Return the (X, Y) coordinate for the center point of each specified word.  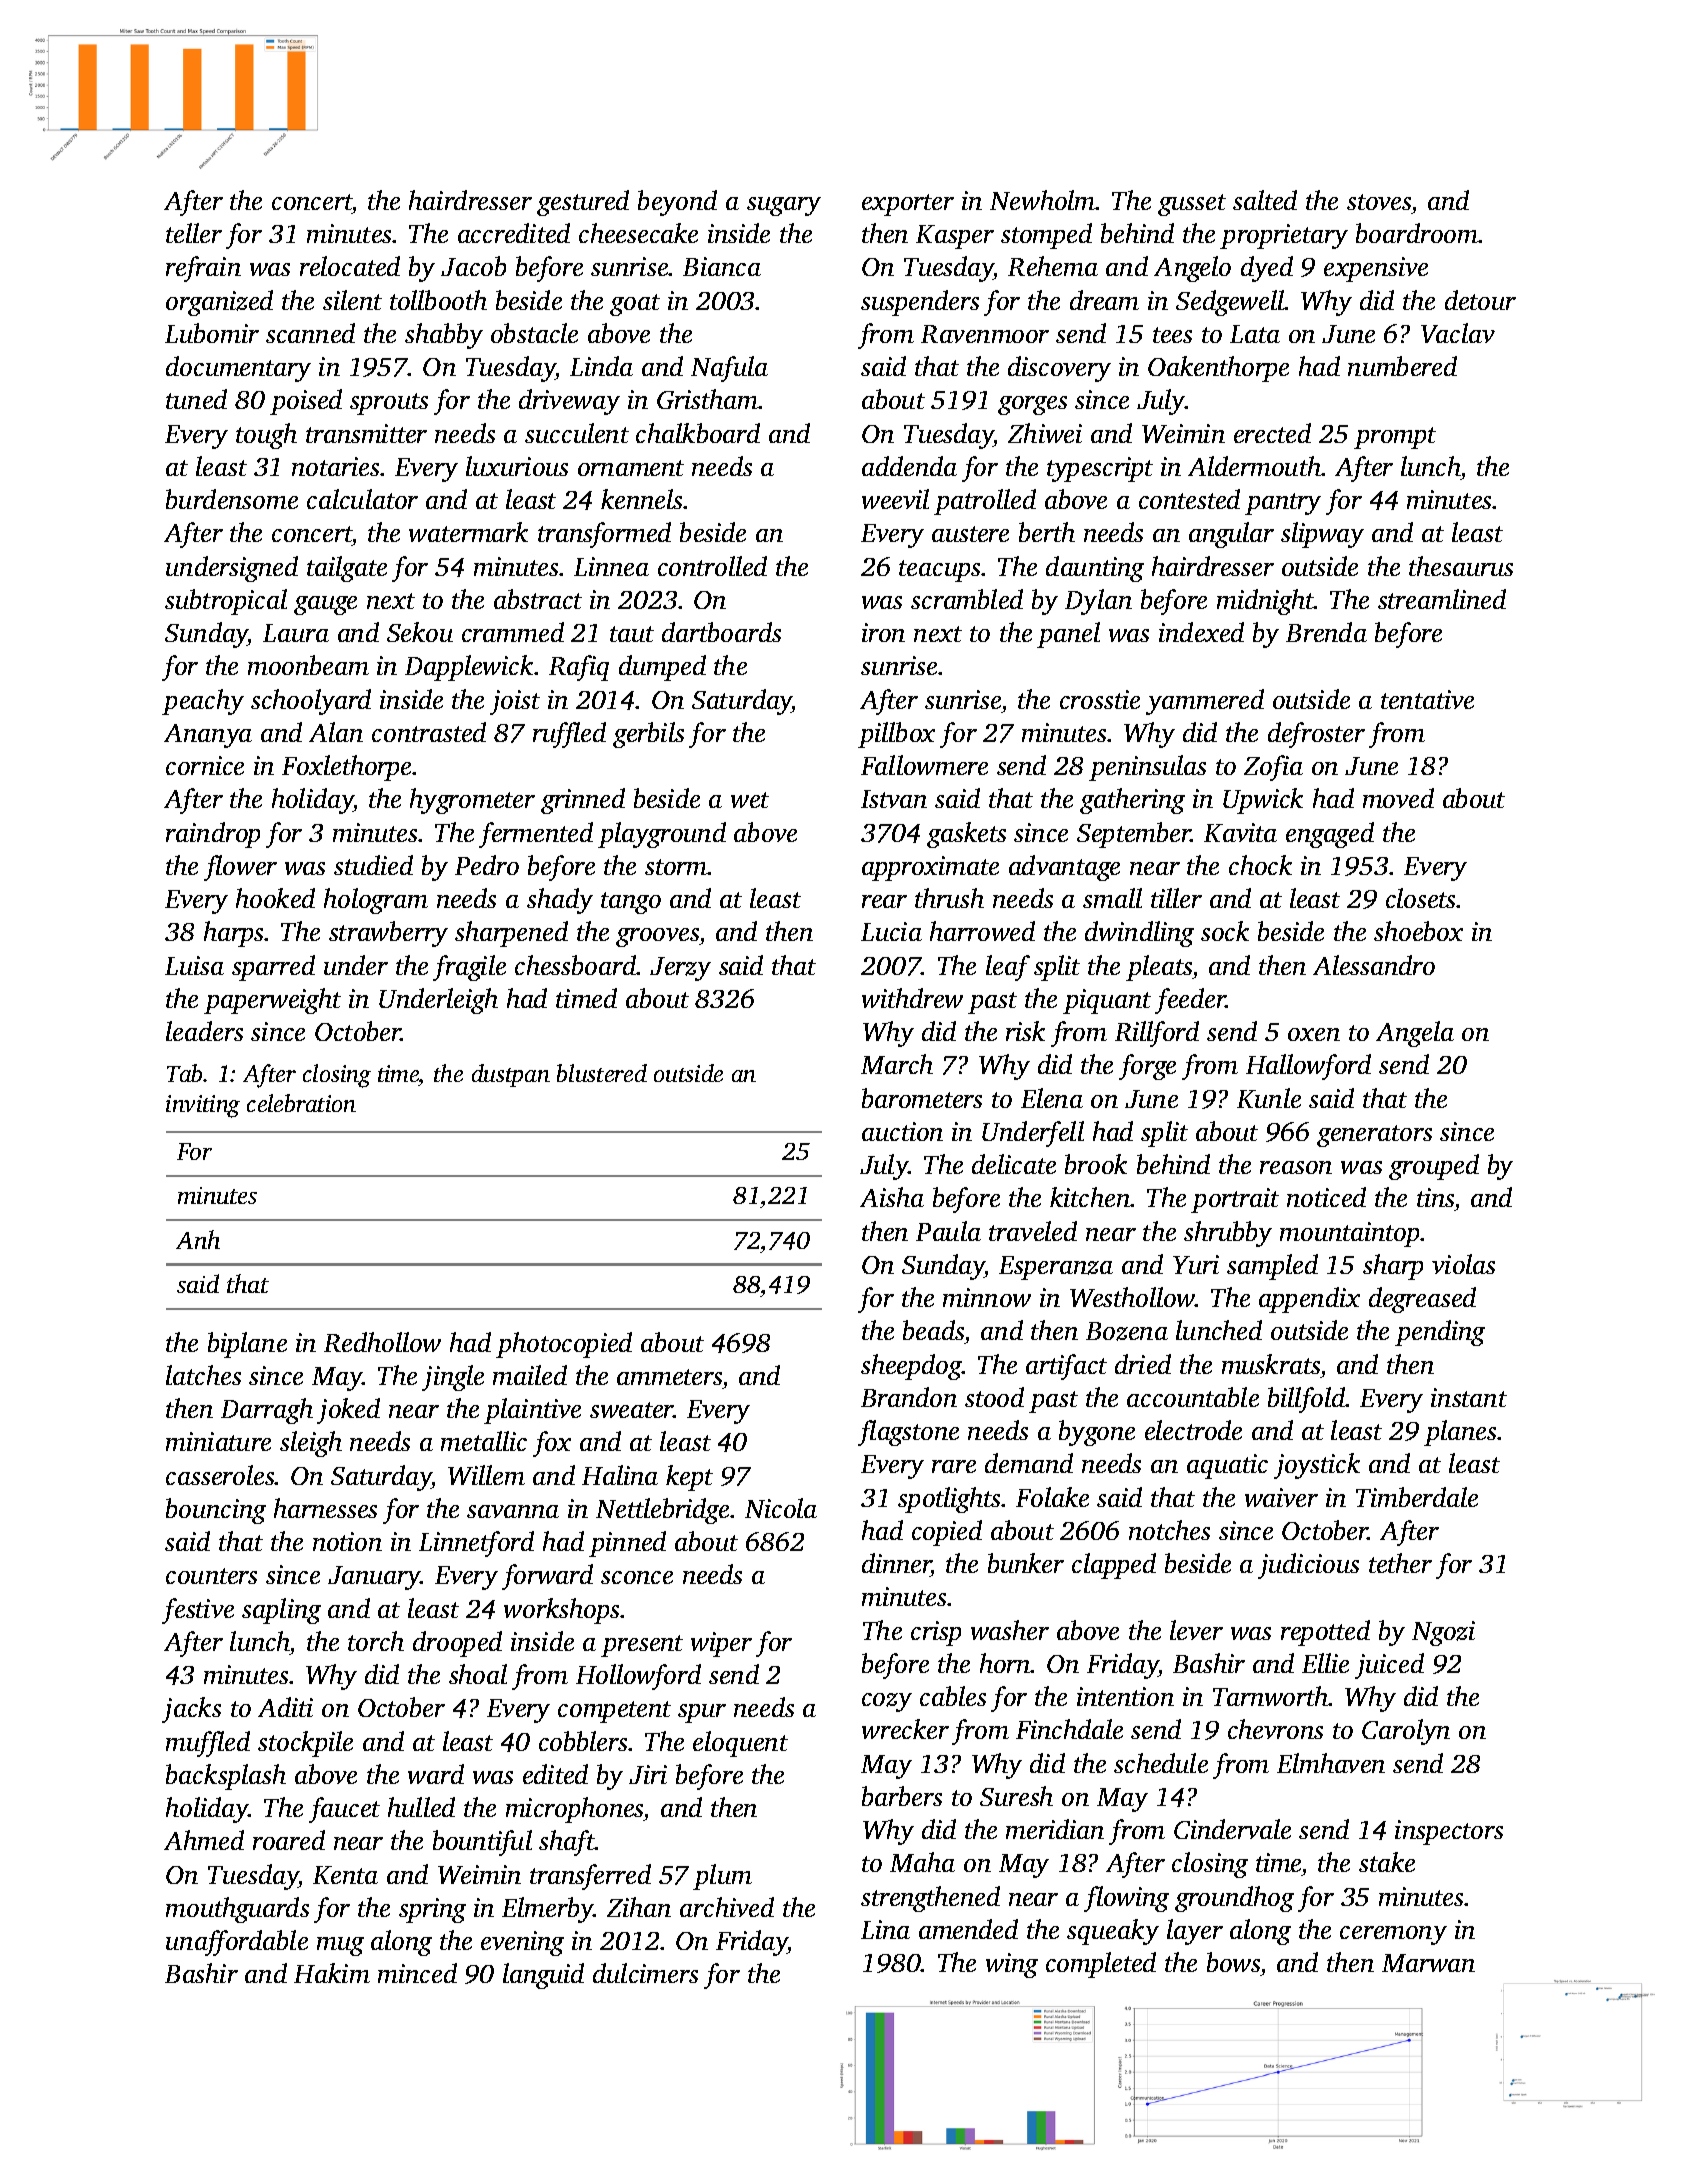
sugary (784, 206)
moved (1398, 798)
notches (1169, 1530)
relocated (350, 266)
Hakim (332, 1973)
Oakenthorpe (1218, 369)
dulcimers (645, 1973)
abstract (538, 599)
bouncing (216, 1511)
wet (750, 800)
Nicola (781, 1508)
